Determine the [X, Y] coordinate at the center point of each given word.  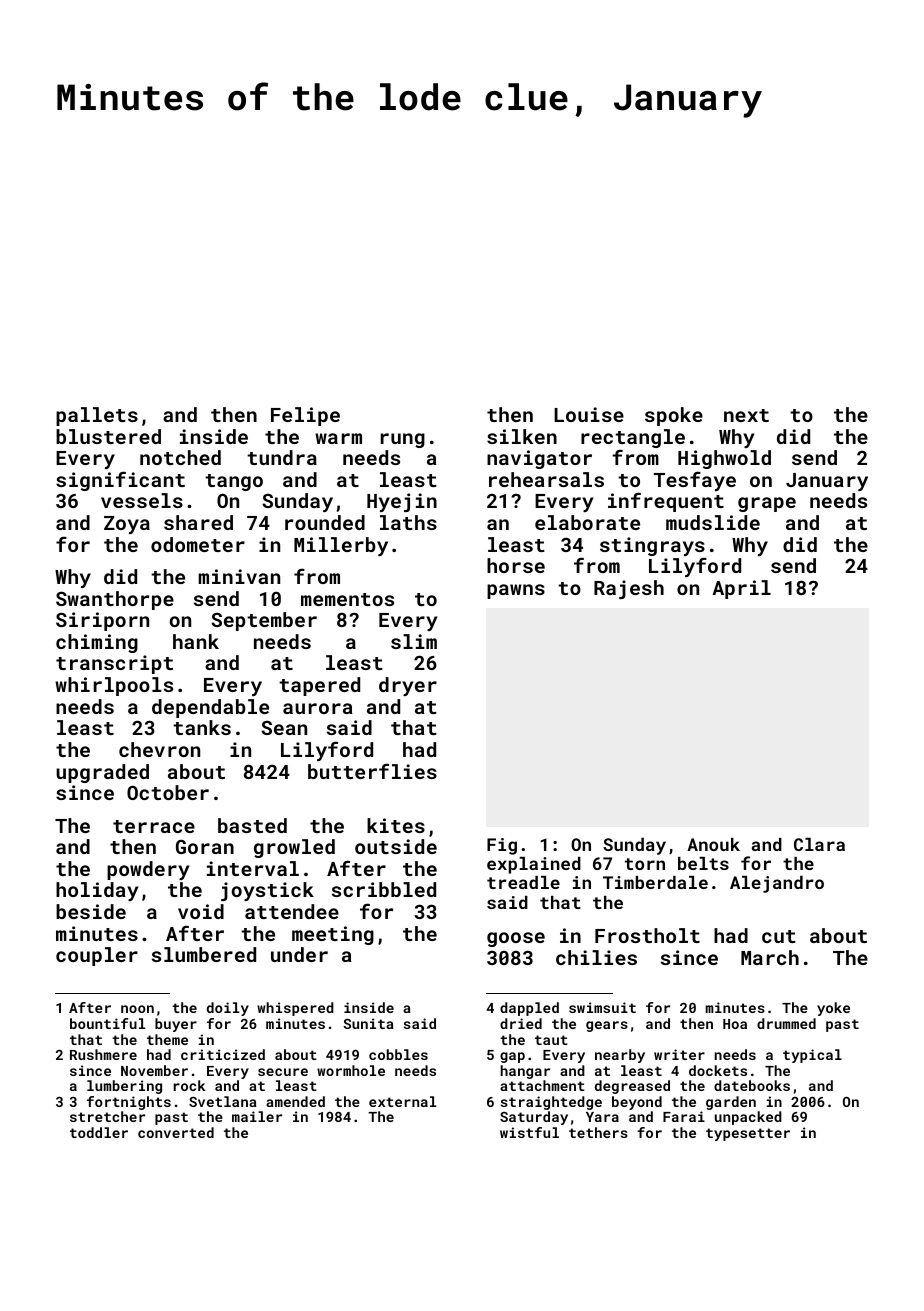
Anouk [713, 844]
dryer [408, 686]
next [746, 415]
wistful [529, 1132]
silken [522, 436]
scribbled [384, 889]
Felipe [305, 416]
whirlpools [114, 686]
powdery [148, 870]
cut [779, 936]
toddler [99, 1132]
